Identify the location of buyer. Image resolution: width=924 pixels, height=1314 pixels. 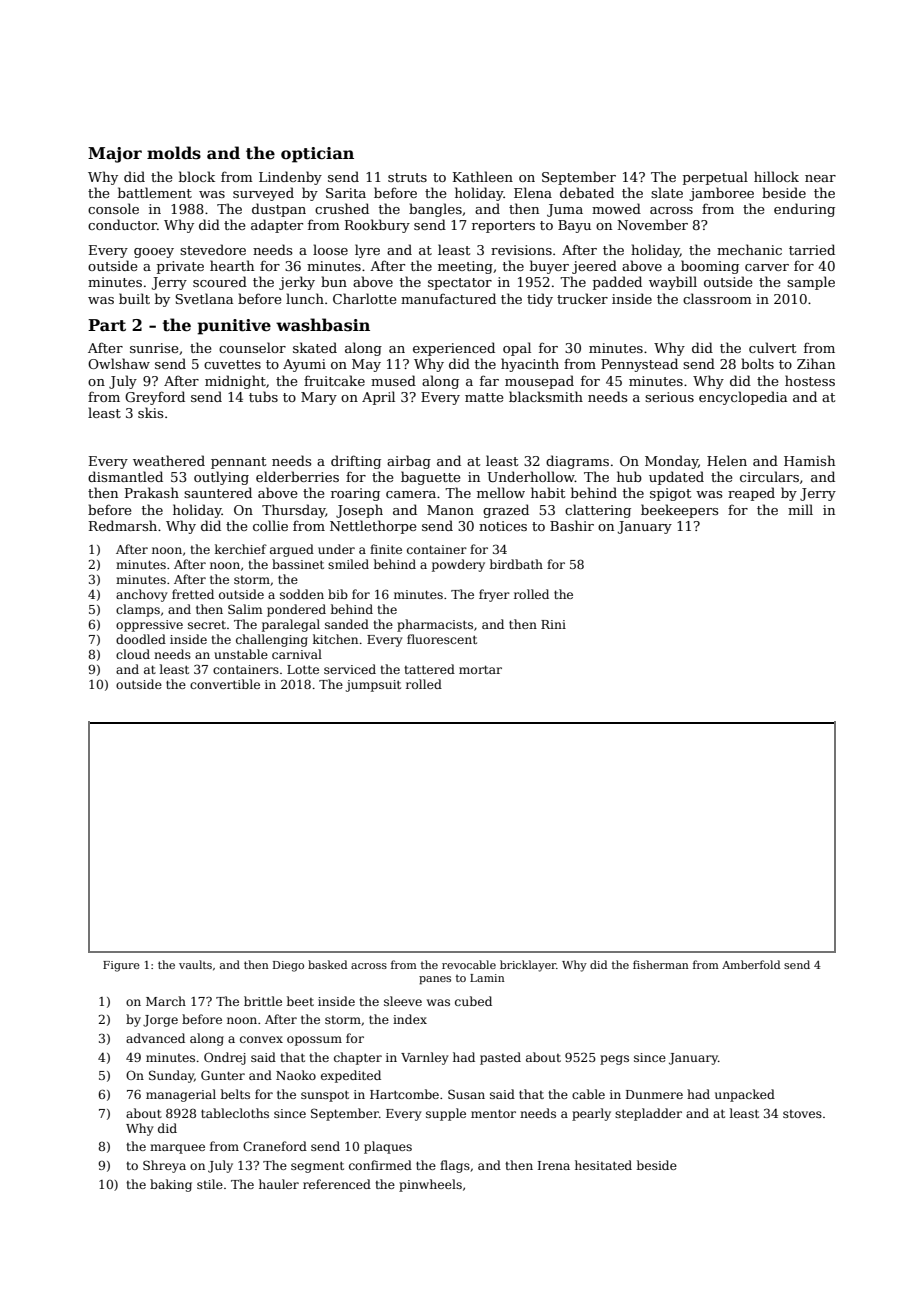
(549, 267).
